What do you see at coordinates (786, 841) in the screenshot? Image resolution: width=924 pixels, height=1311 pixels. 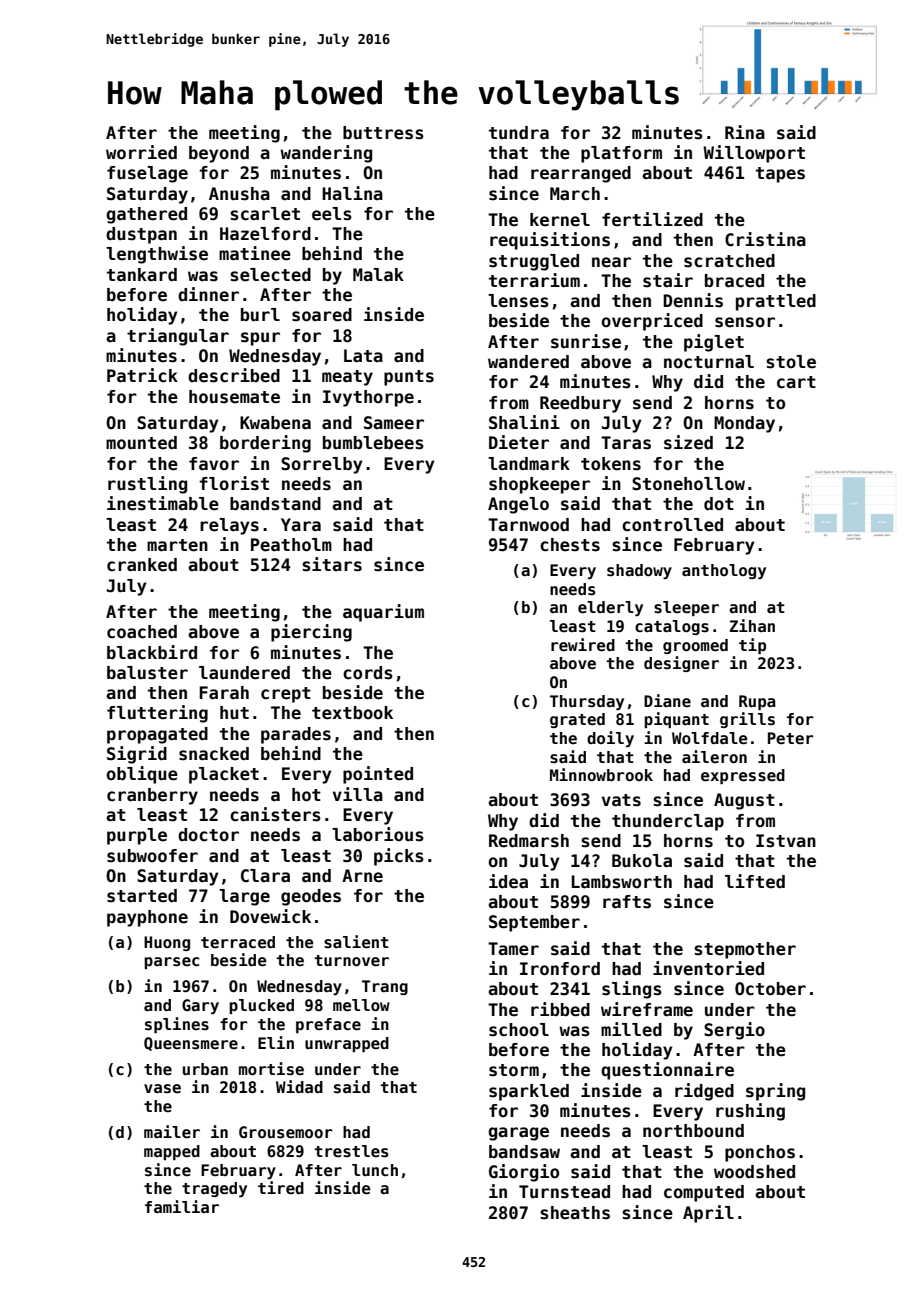 I see `Istvan` at bounding box center [786, 841].
